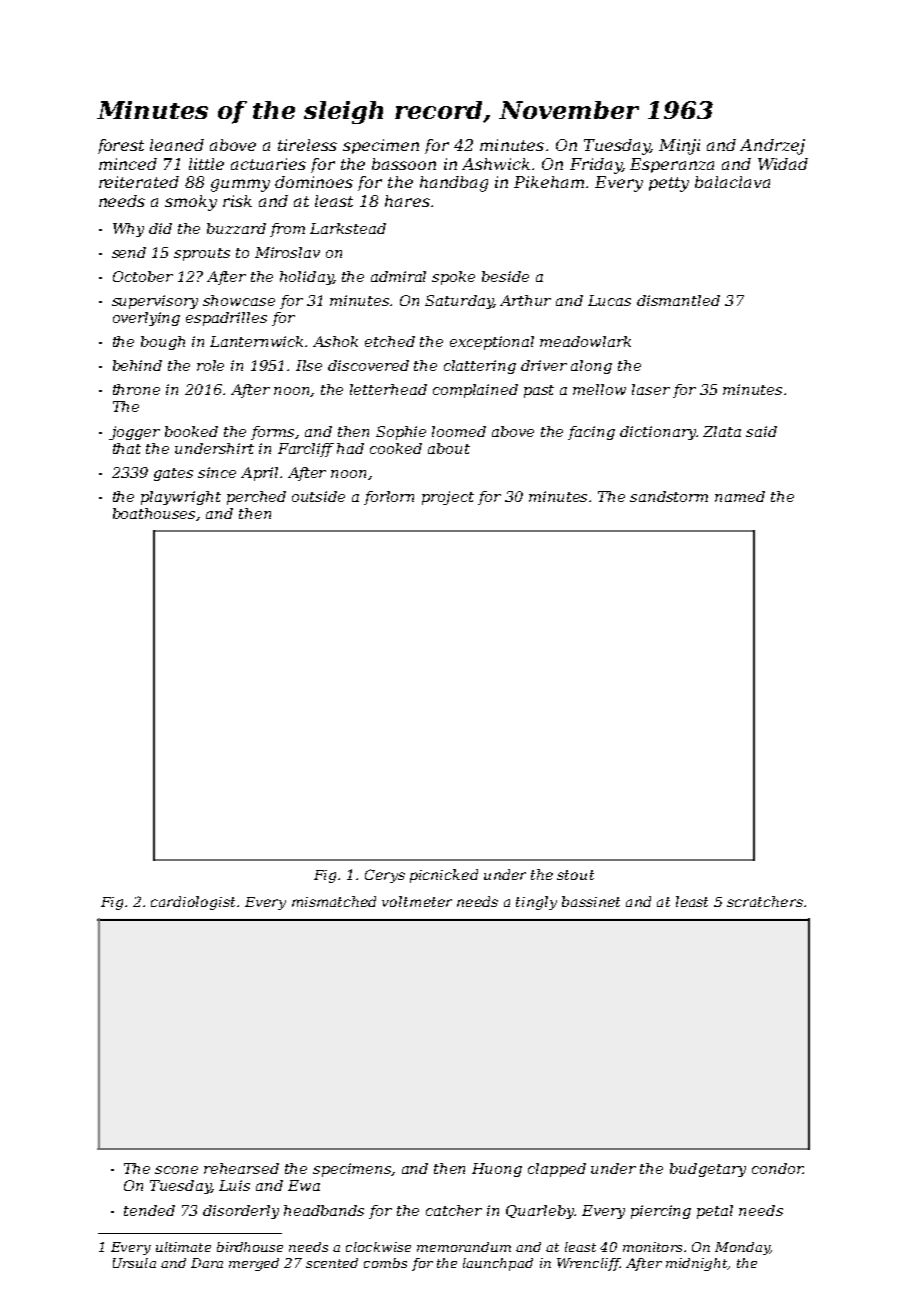 The image size is (908, 1316). Describe the element at coordinates (575, 875) in the image. I see `stout` at that location.
